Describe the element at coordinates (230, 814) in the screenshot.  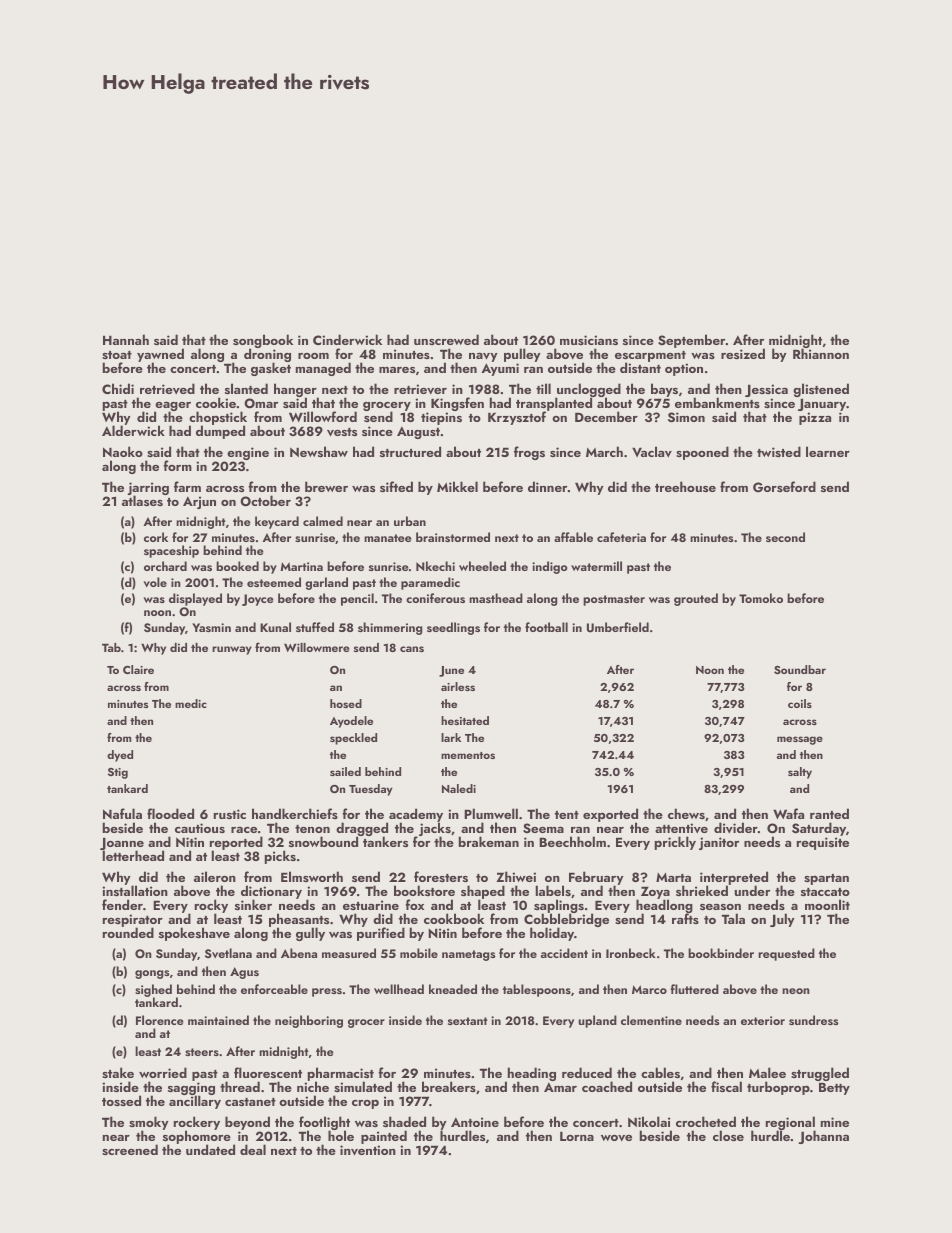
I see `rustic` at that location.
